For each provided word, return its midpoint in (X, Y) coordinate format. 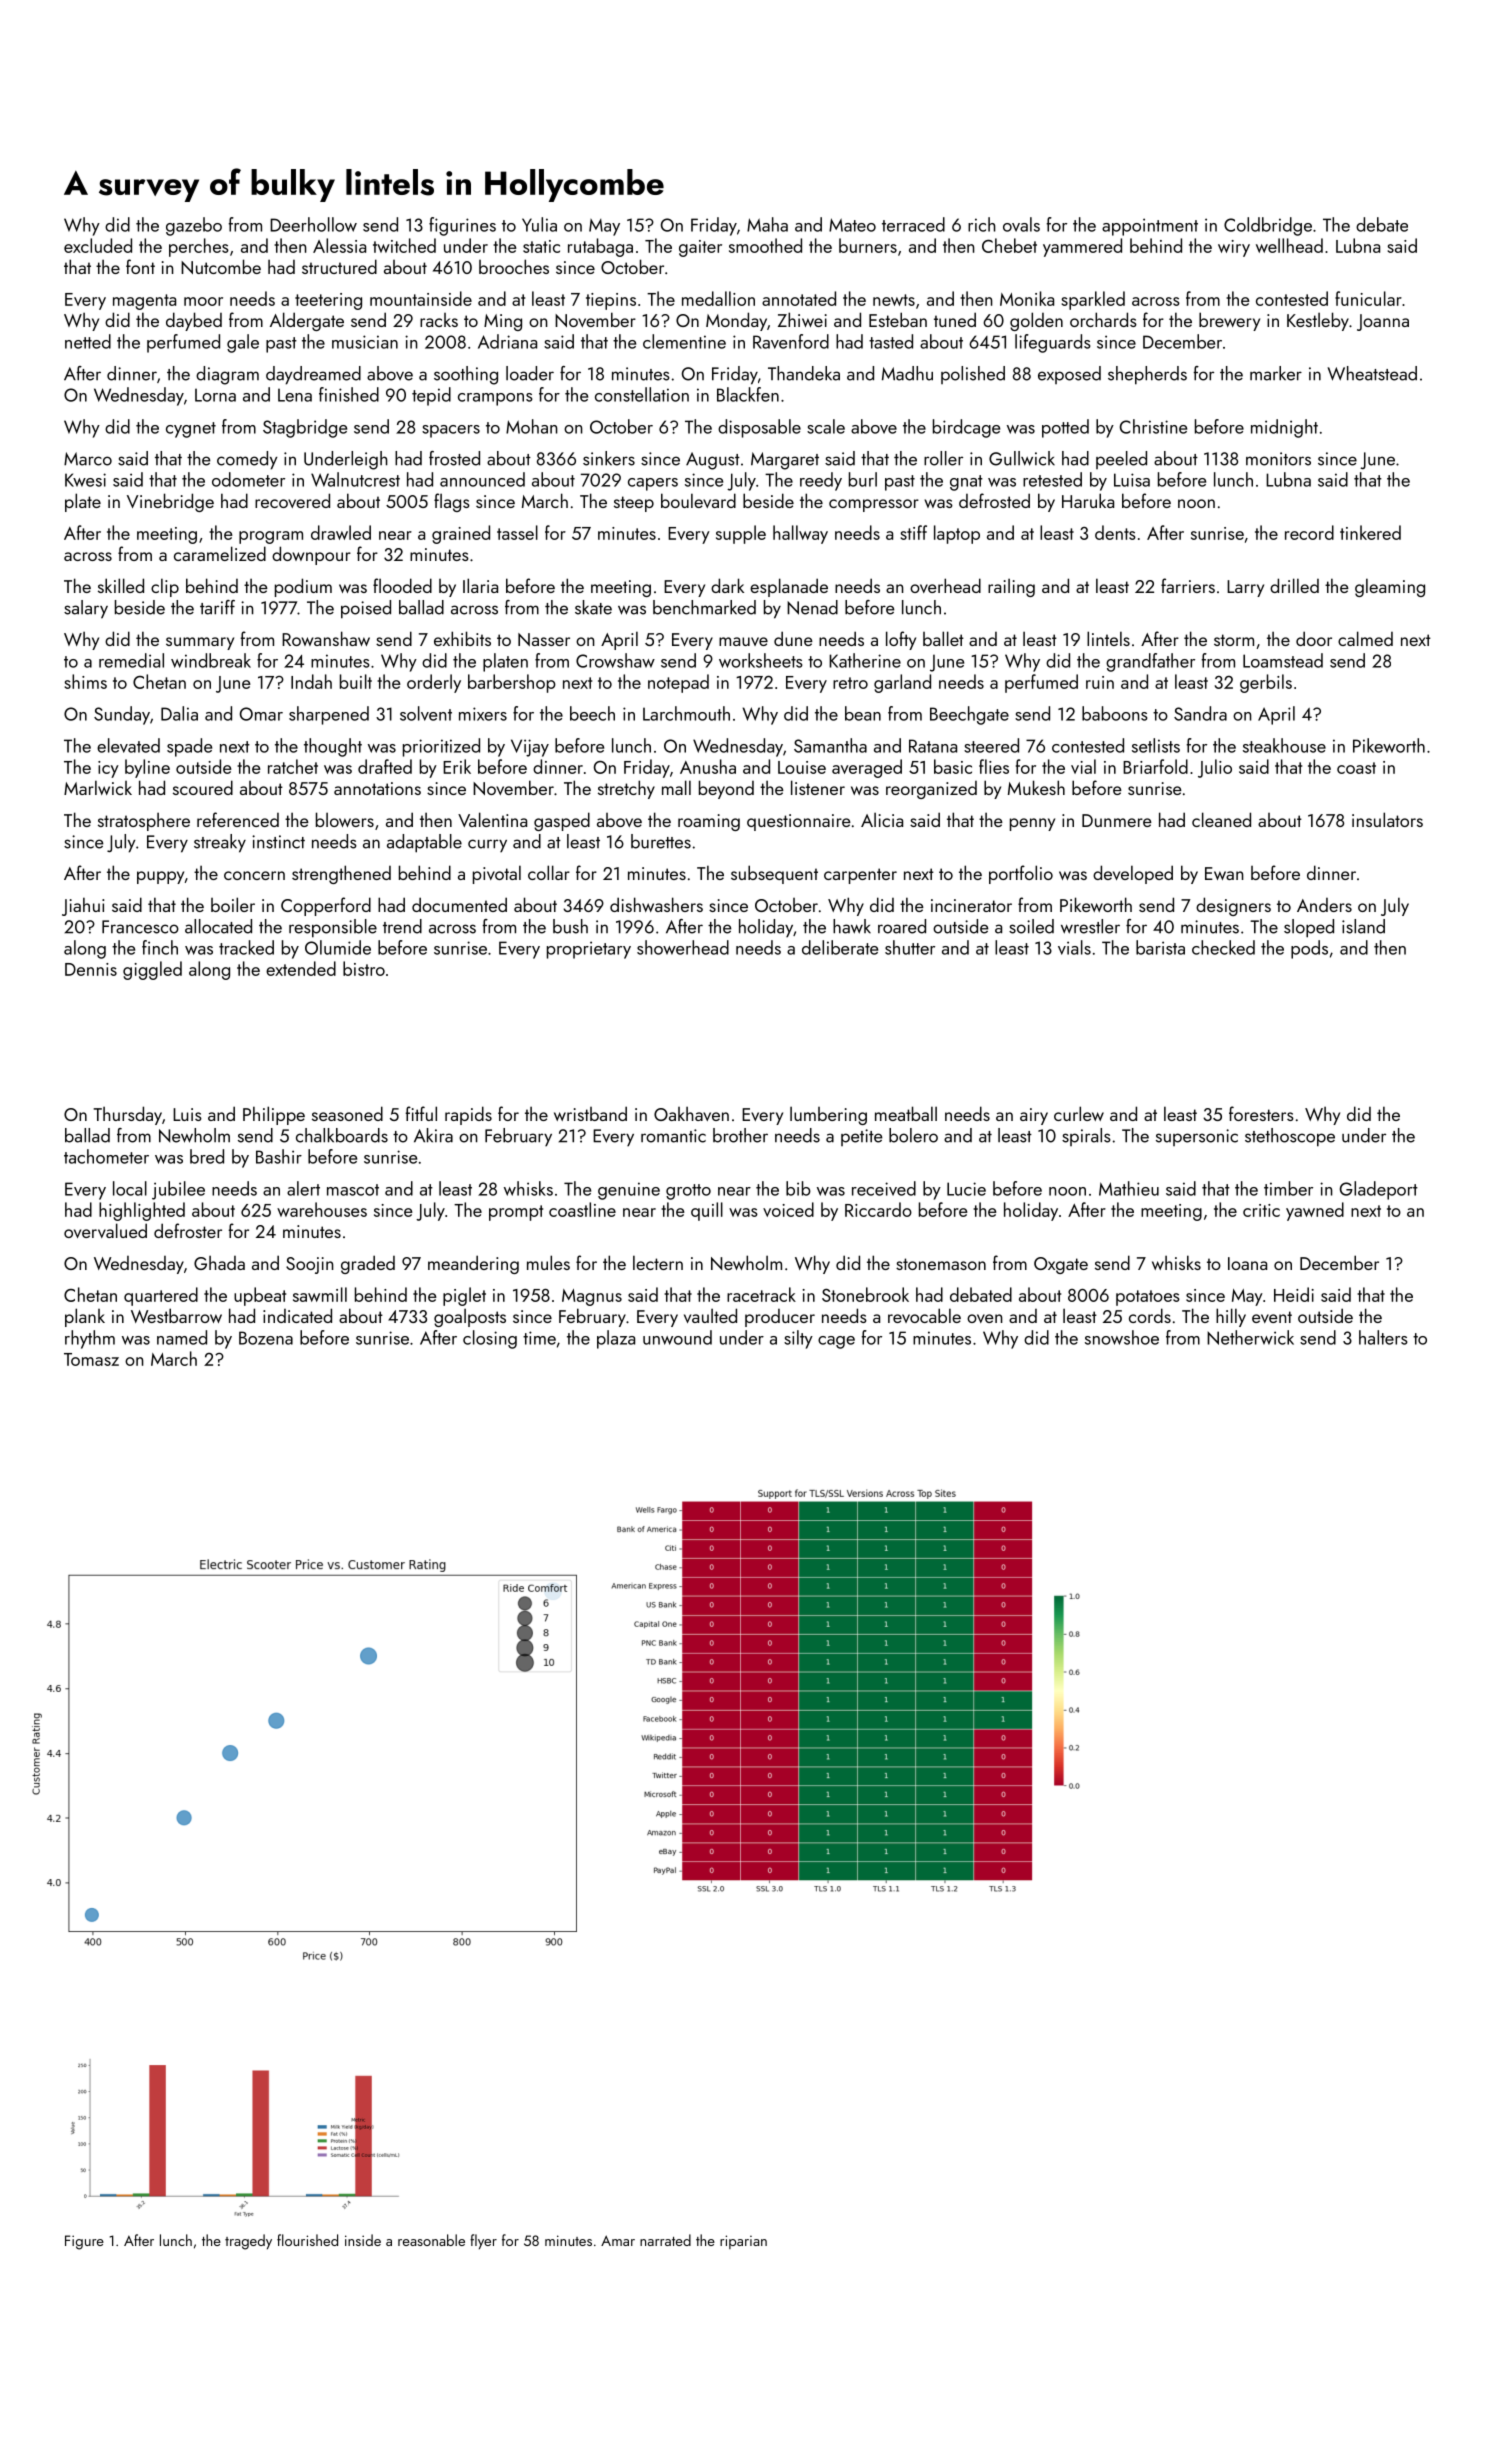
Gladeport (1379, 1190)
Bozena (266, 1338)
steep (634, 504)
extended (301, 968)
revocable (924, 1315)
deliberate (840, 947)
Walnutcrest (355, 479)
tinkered (1370, 532)
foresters (1261, 1113)
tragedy (248, 2242)
